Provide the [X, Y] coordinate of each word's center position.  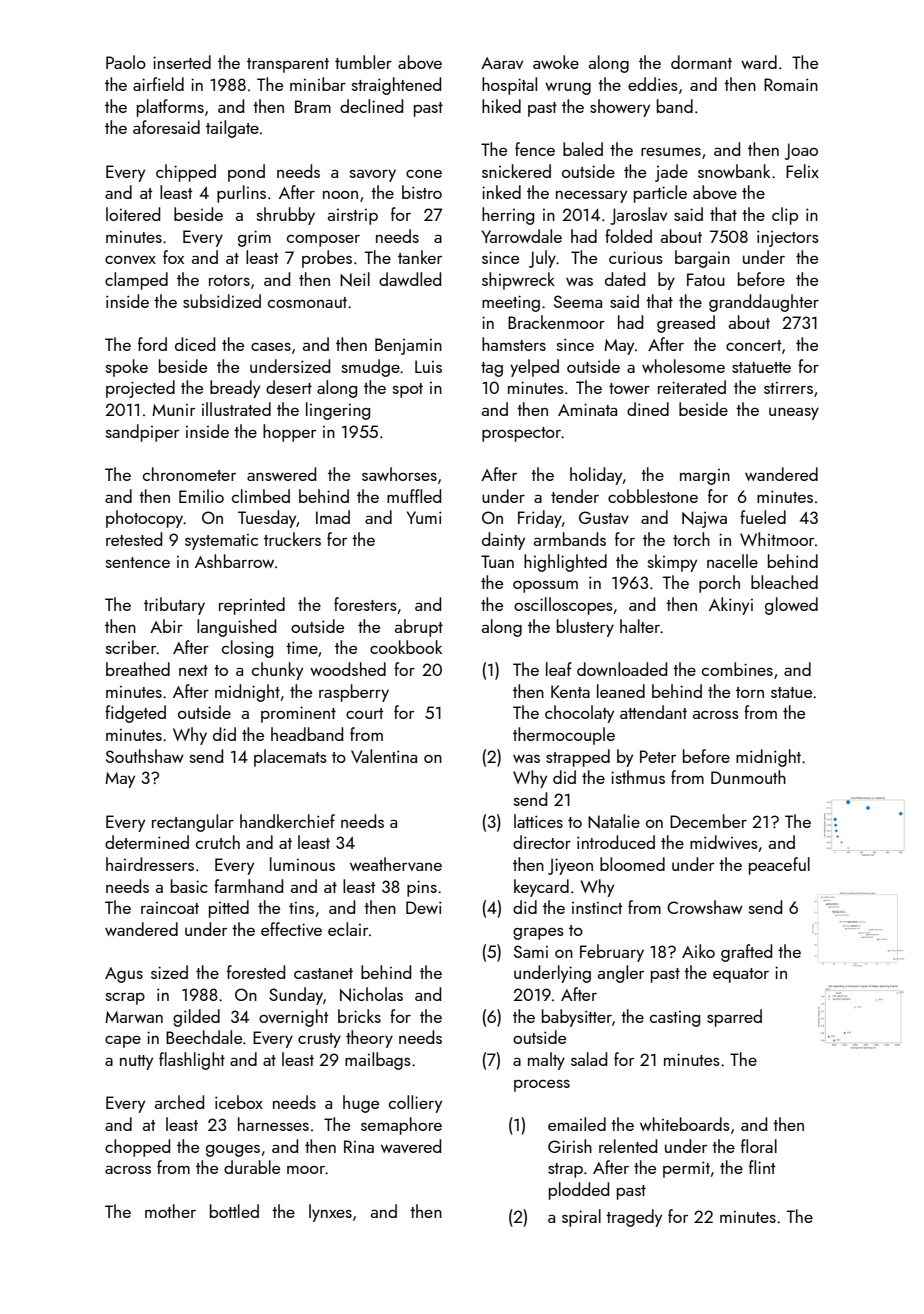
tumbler [363, 62]
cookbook [406, 647]
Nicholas [371, 994]
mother [170, 1211]
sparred [734, 1018]
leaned [621, 691]
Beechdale [204, 1037]
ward [759, 62]
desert [289, 387]
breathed [138, 669]
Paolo [126, 62]
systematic [221, 542]
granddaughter [764, 303]
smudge [371, 368]
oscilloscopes [563, 606]
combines [737, 669]
